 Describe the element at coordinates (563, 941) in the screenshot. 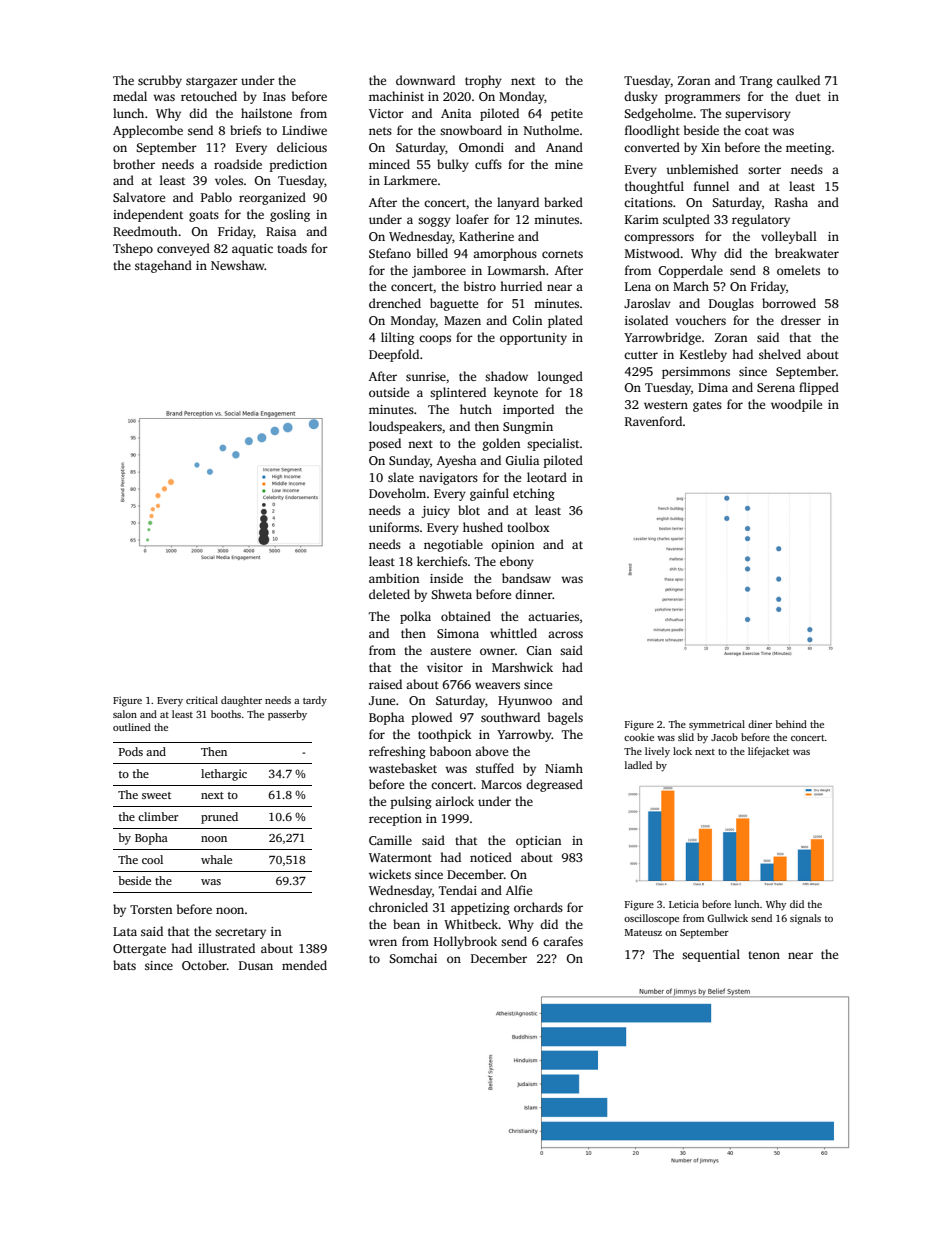

I see `carafes` at that location.
